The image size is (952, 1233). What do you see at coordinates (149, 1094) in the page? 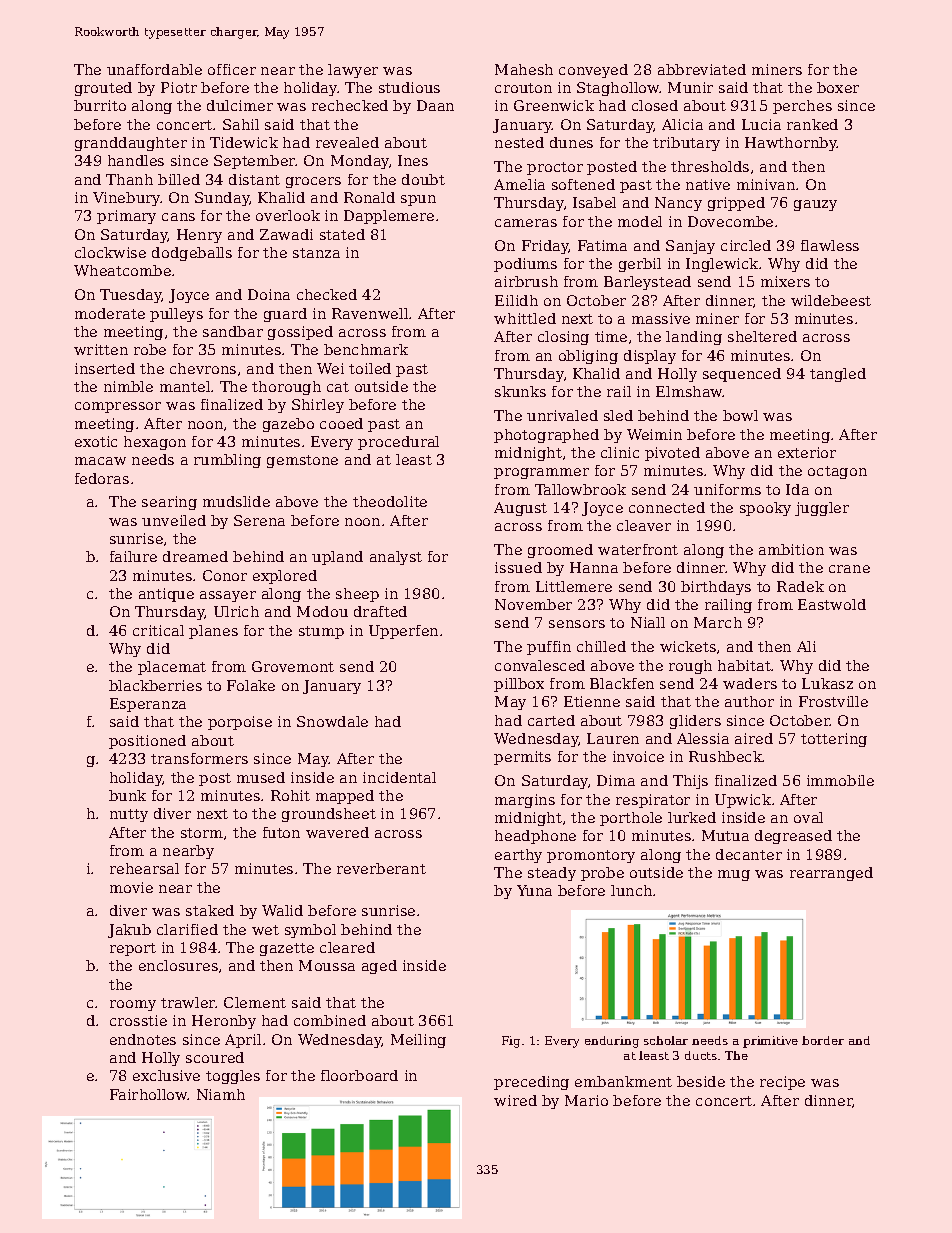
I see `Fairhollow` at bounding box center [149, 1094].
